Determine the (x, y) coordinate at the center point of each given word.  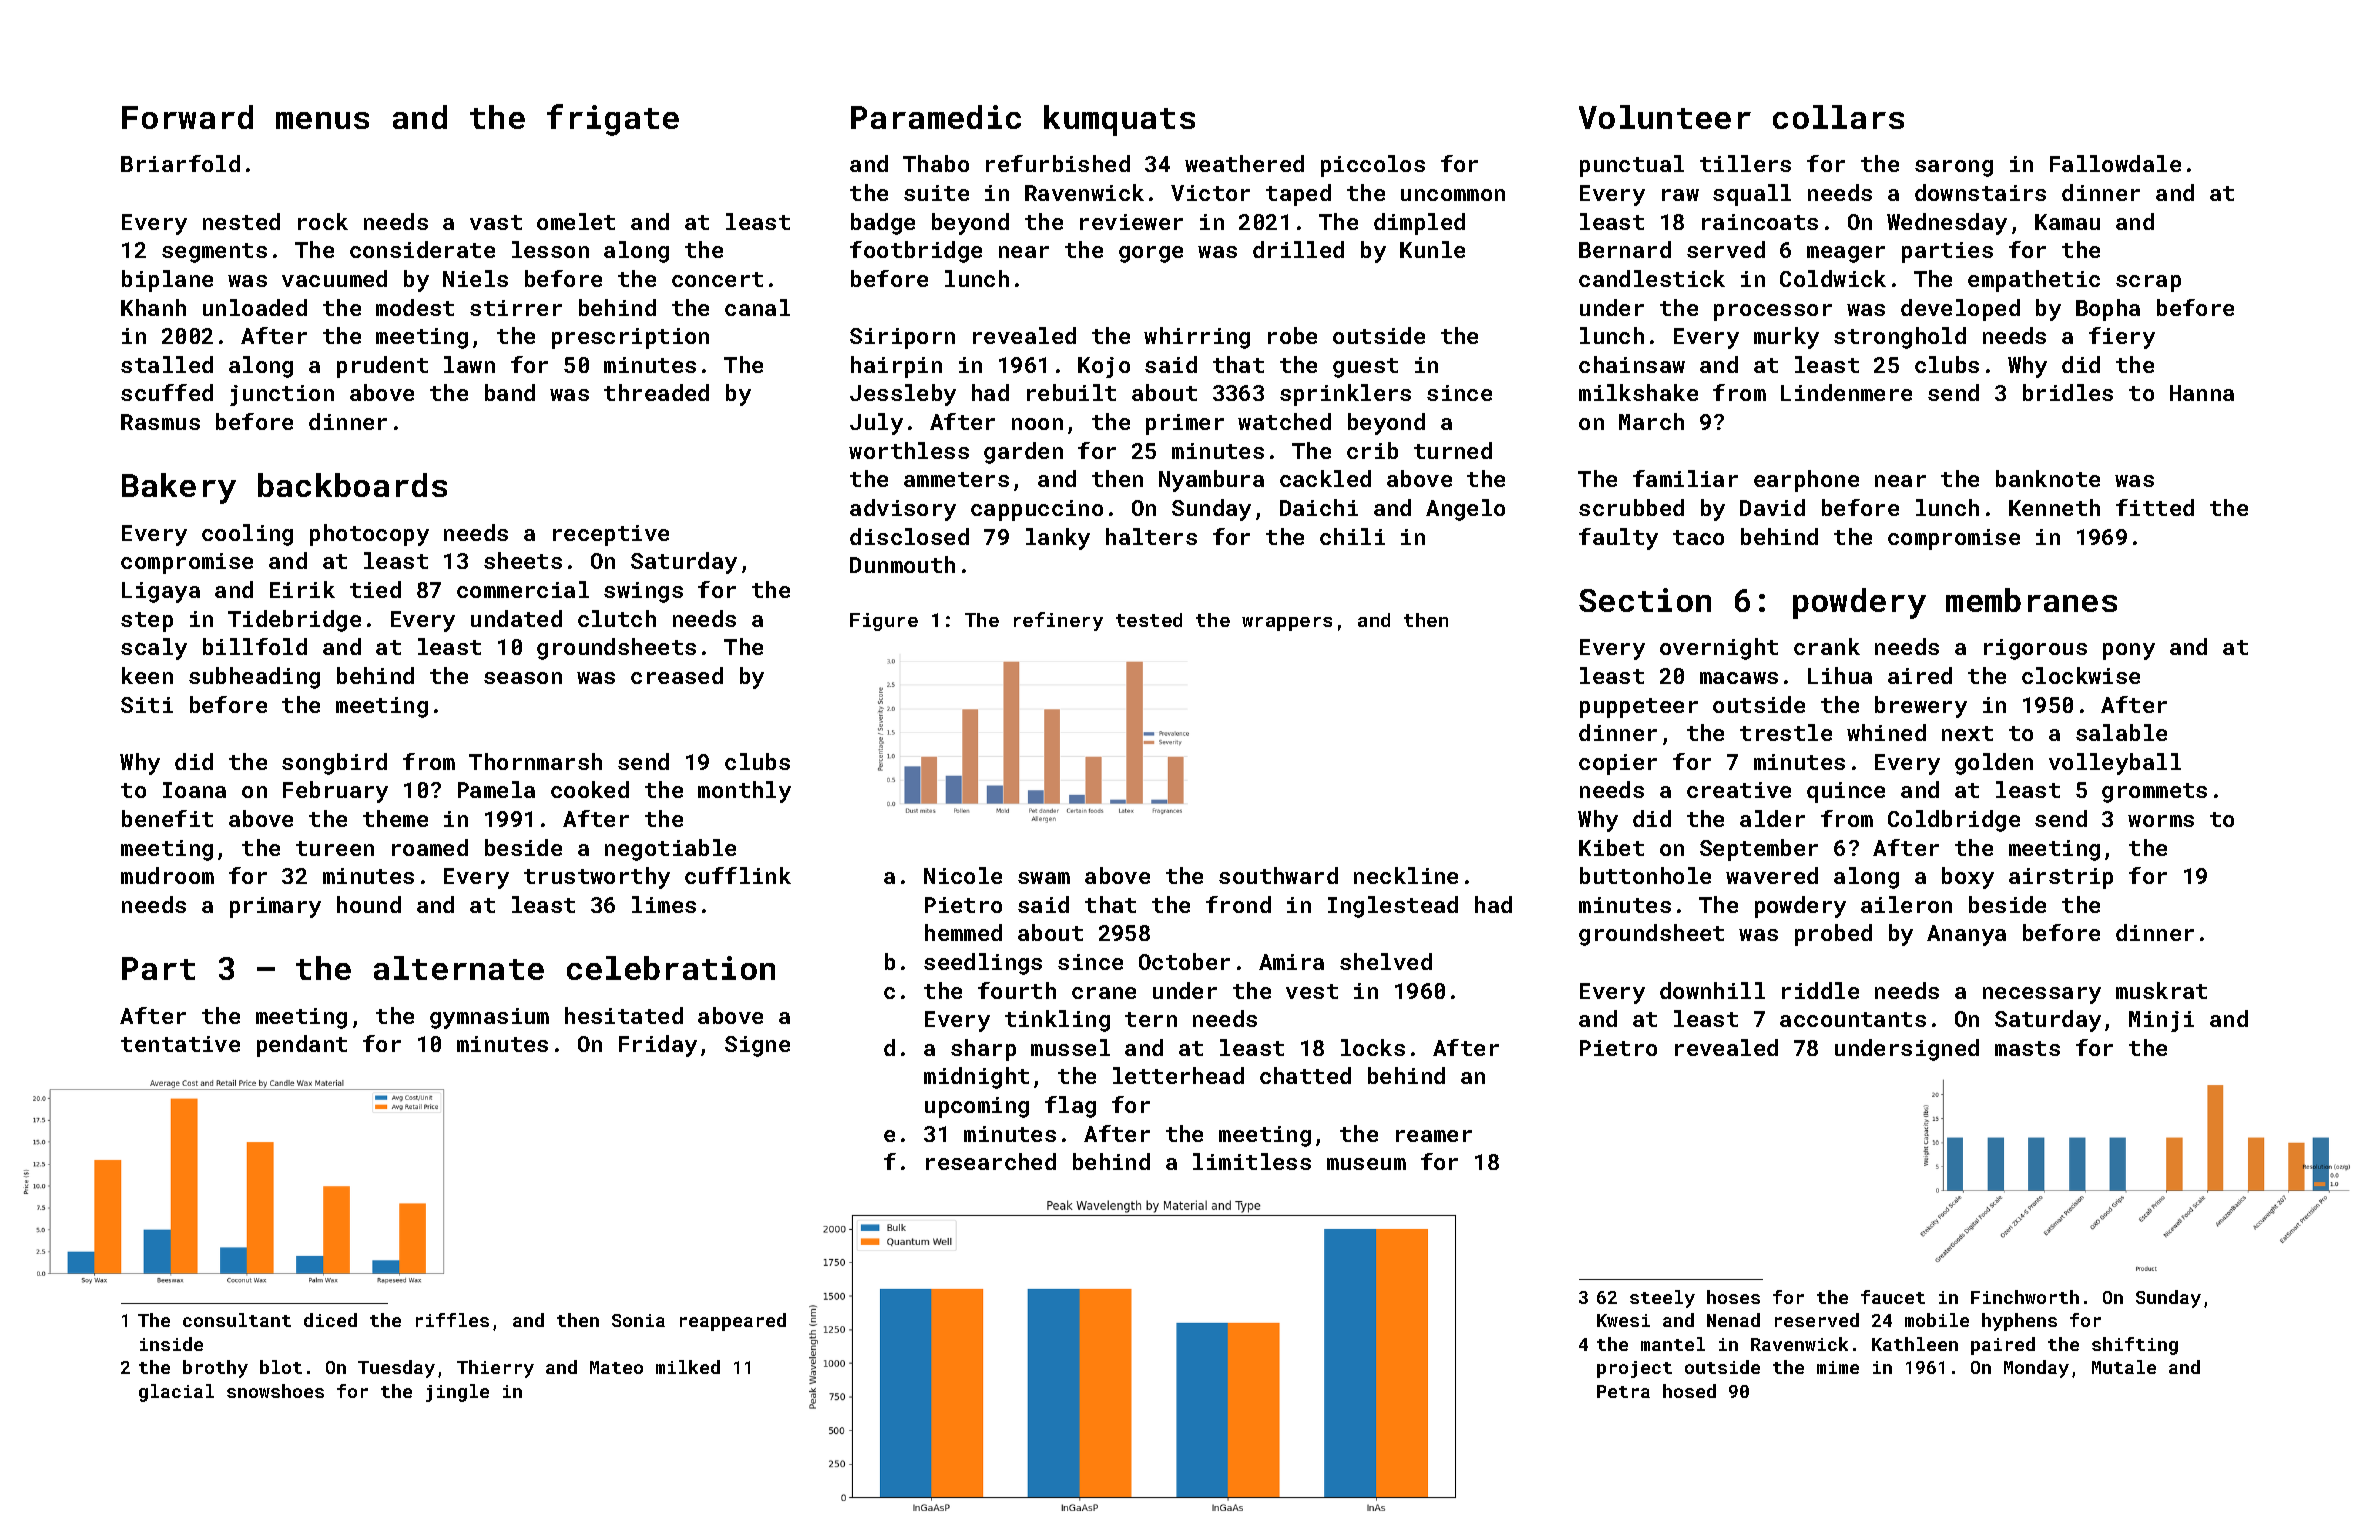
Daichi (1319, 507)
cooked (590, 789)
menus (322, 120)
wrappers (1287, 624)
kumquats (1119, 120)
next (1967, 733)
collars (1838, 117)
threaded (656, 392)
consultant (237, 1320)
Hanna (2202, 393)
